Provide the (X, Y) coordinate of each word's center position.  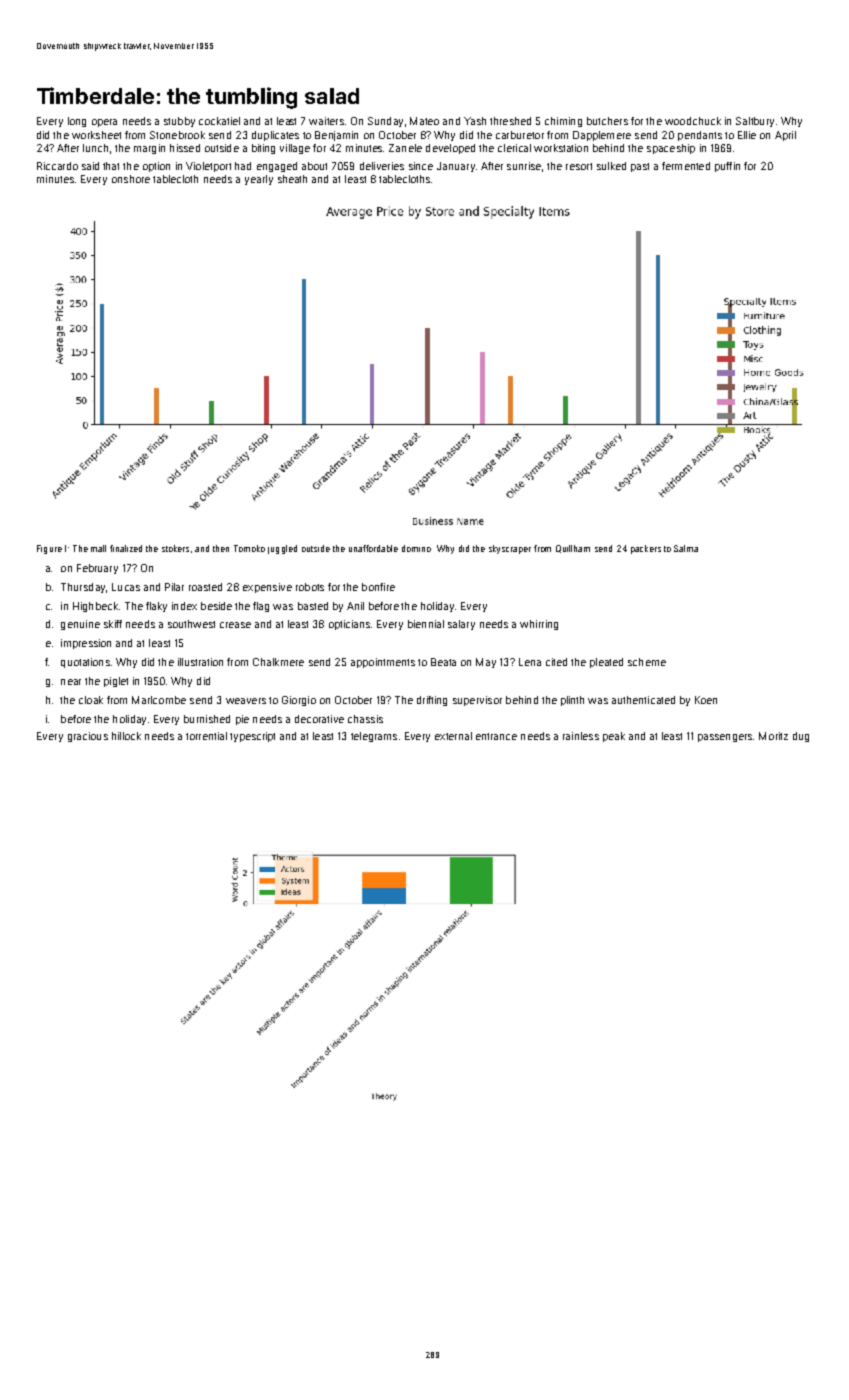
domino (416, 548)
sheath (292, 179)
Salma (686, 548)
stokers (175, 548)
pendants (700, 136)
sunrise (524, 166)
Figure (49, 549)
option (156, 167)
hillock (126, 736)
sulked (611, 166)
